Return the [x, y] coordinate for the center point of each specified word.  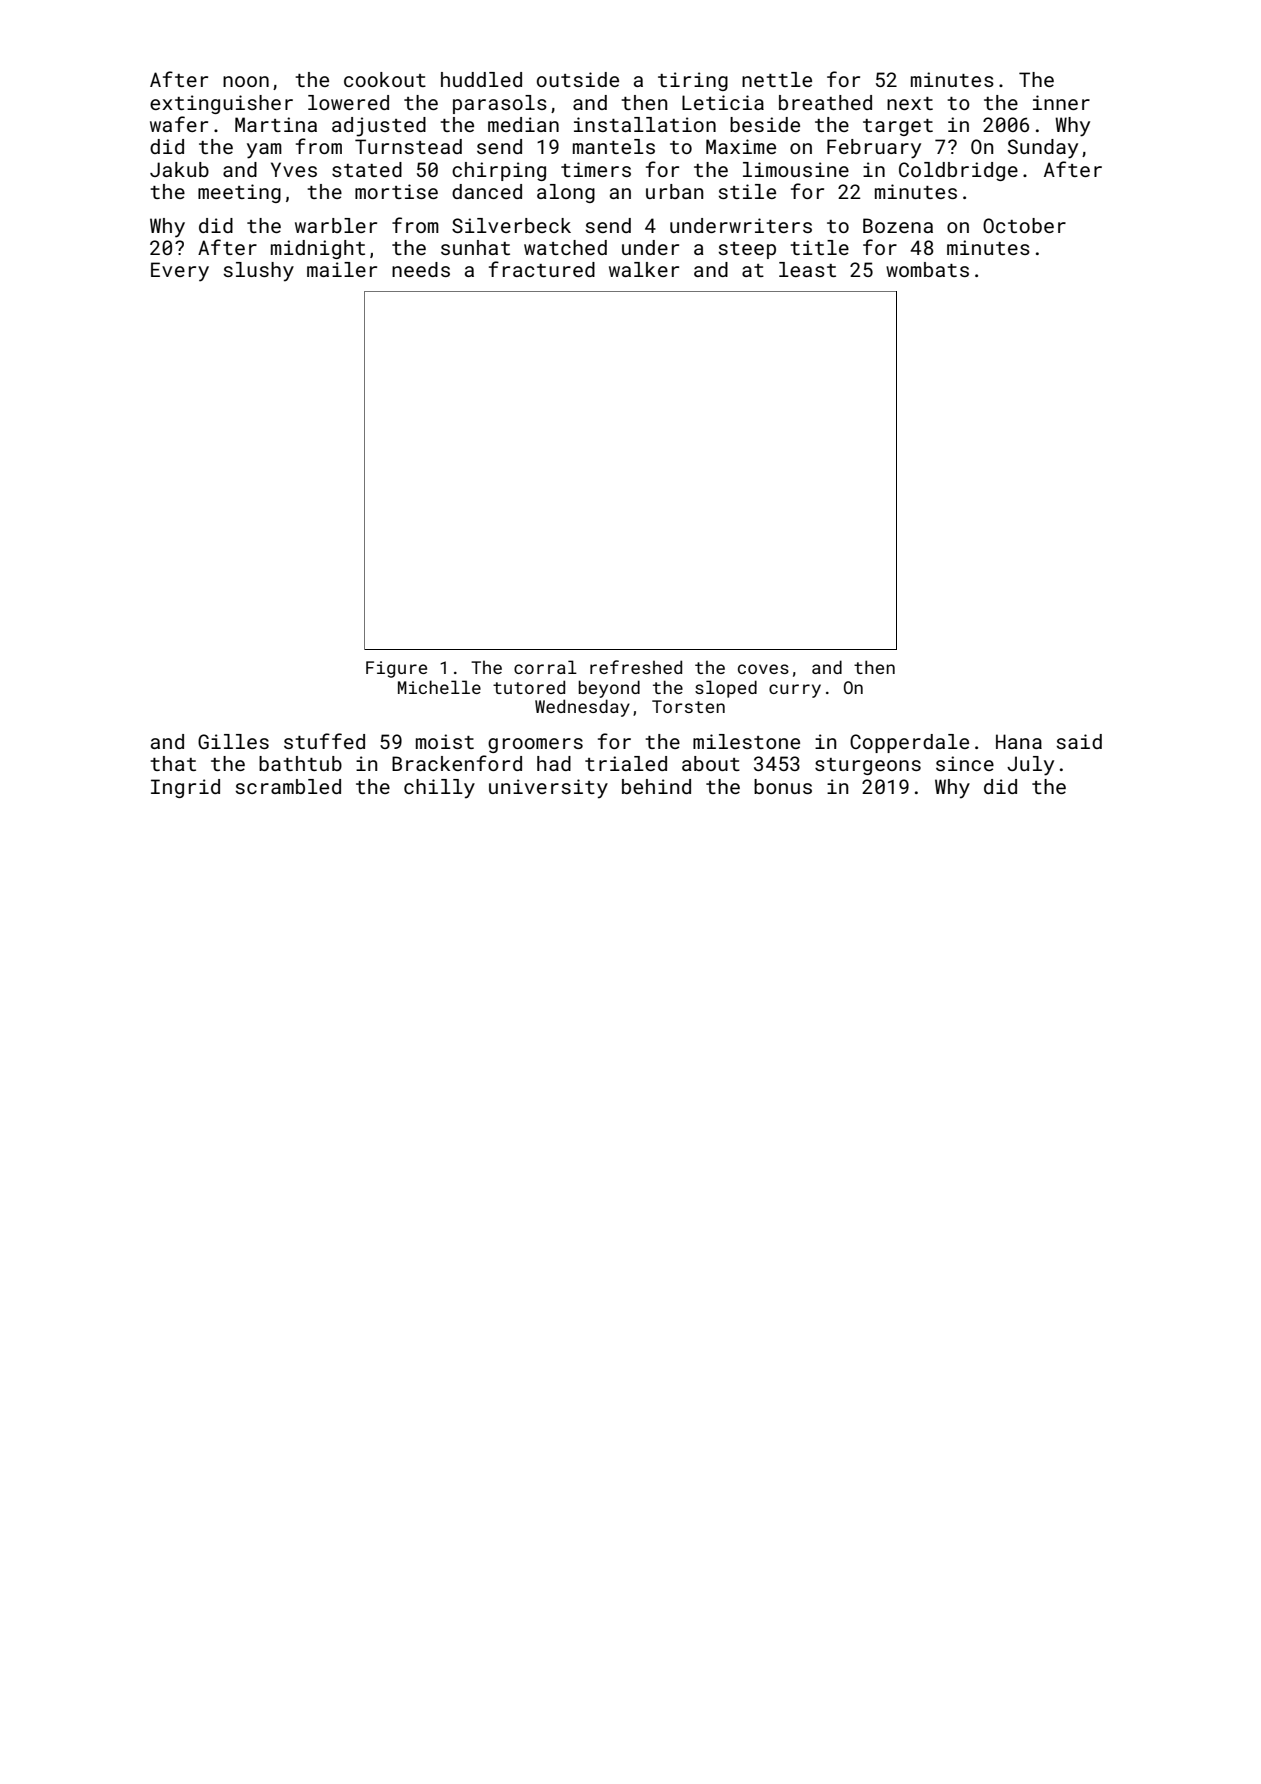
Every [180, 272]
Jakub [179, 169]
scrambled [288, 786]
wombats [927, 269]
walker [644, 269]
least [807, 269]
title [819, 247]
